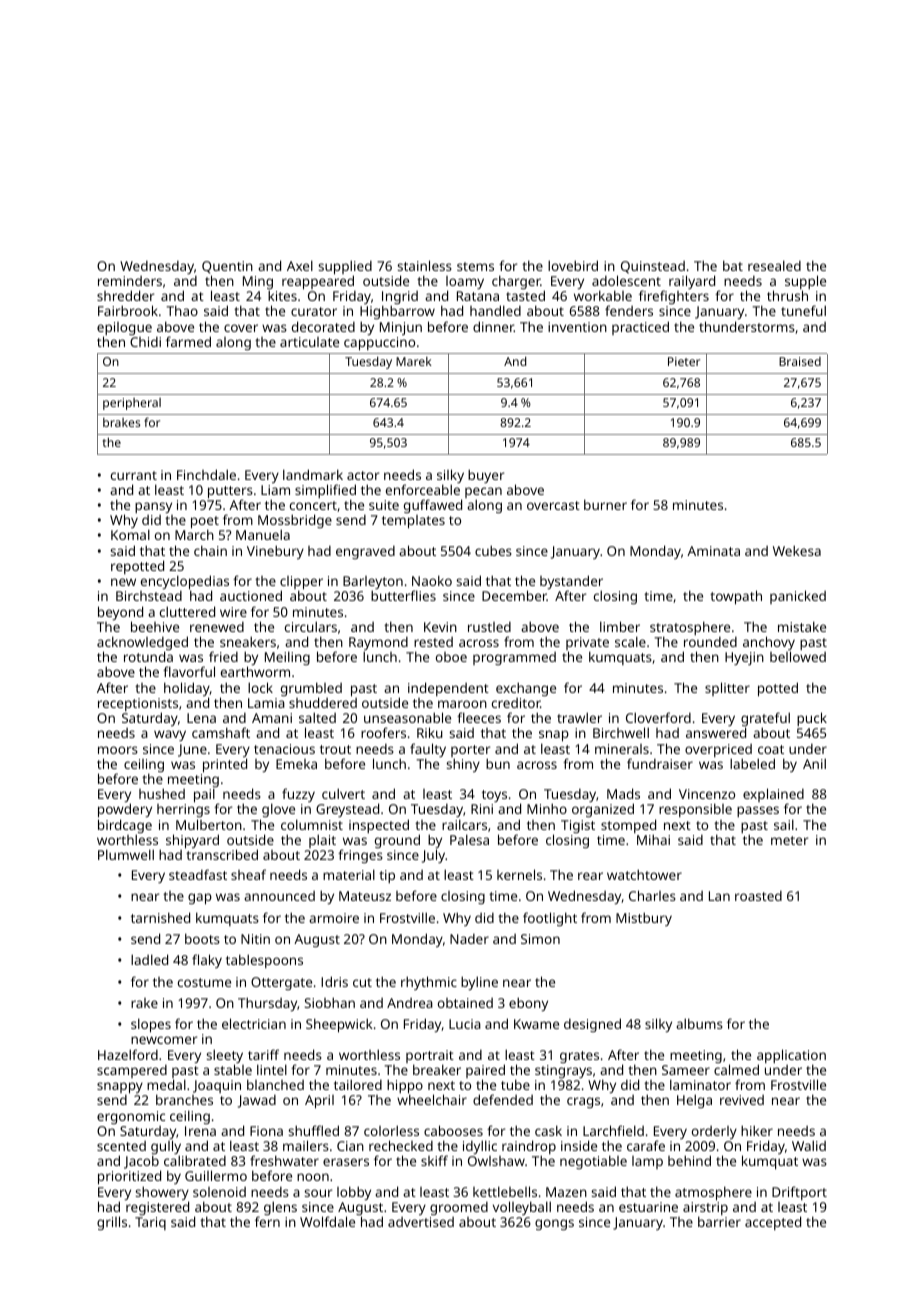 This screenshot has width=924, height=1308. I want to click on buyer, so click(486, 476).
